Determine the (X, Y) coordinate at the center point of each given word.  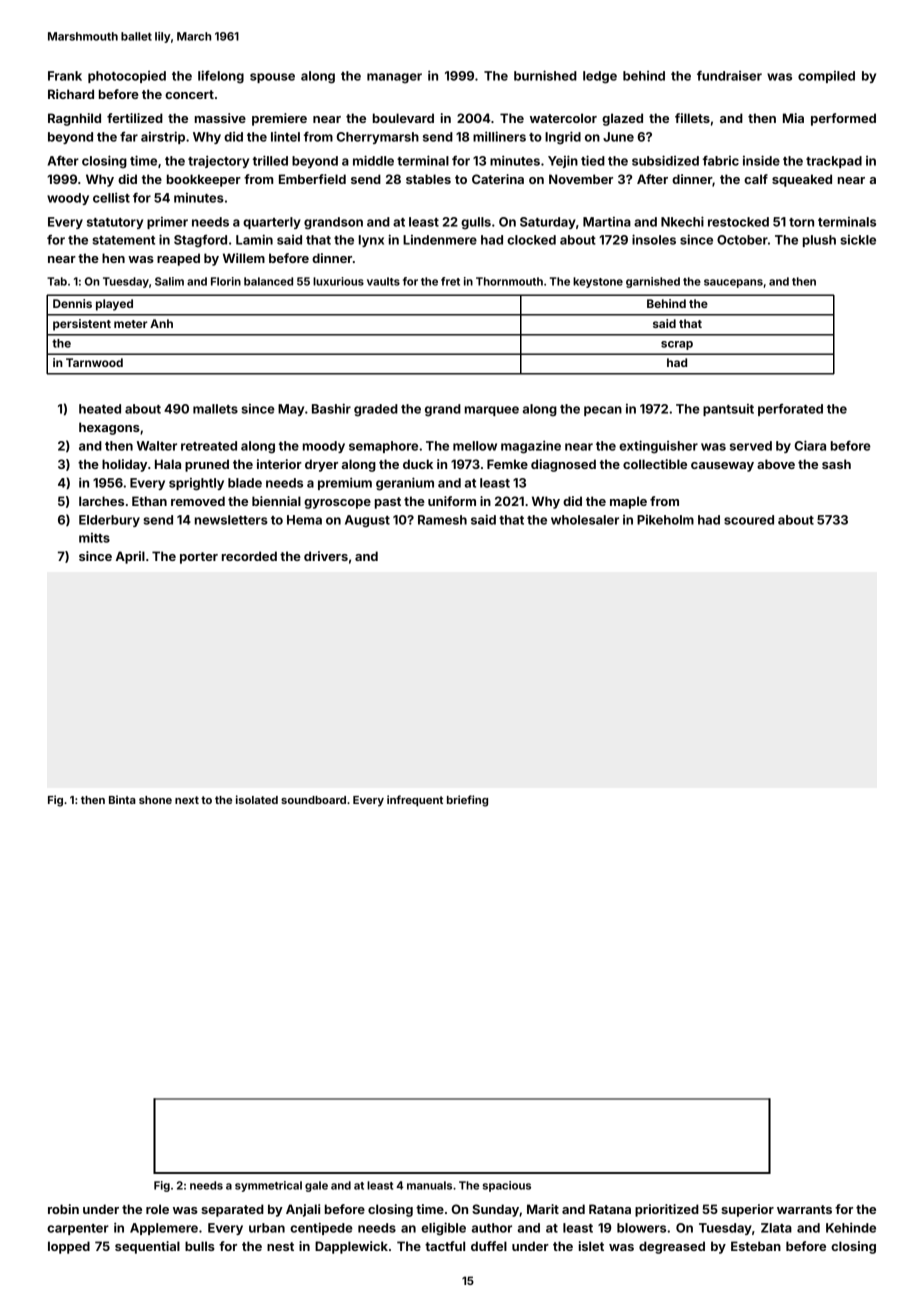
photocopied (127, 77)
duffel (489, 1246)
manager (394, 78)
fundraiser (729, 75)
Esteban (756, 1246)
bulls (200, 1246)
